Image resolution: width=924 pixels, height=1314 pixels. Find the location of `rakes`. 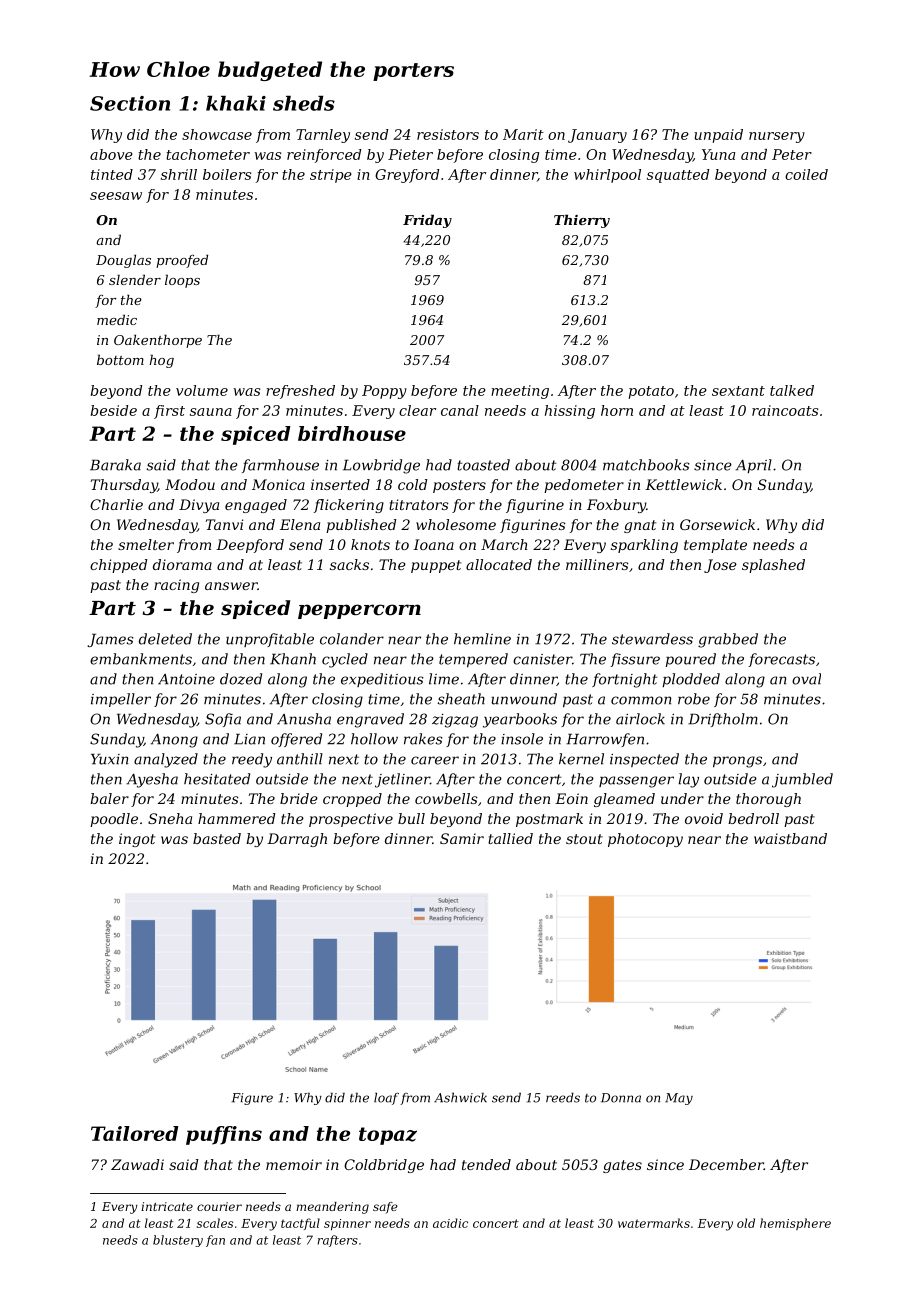

rakes is located at coordinates (423, 739).
